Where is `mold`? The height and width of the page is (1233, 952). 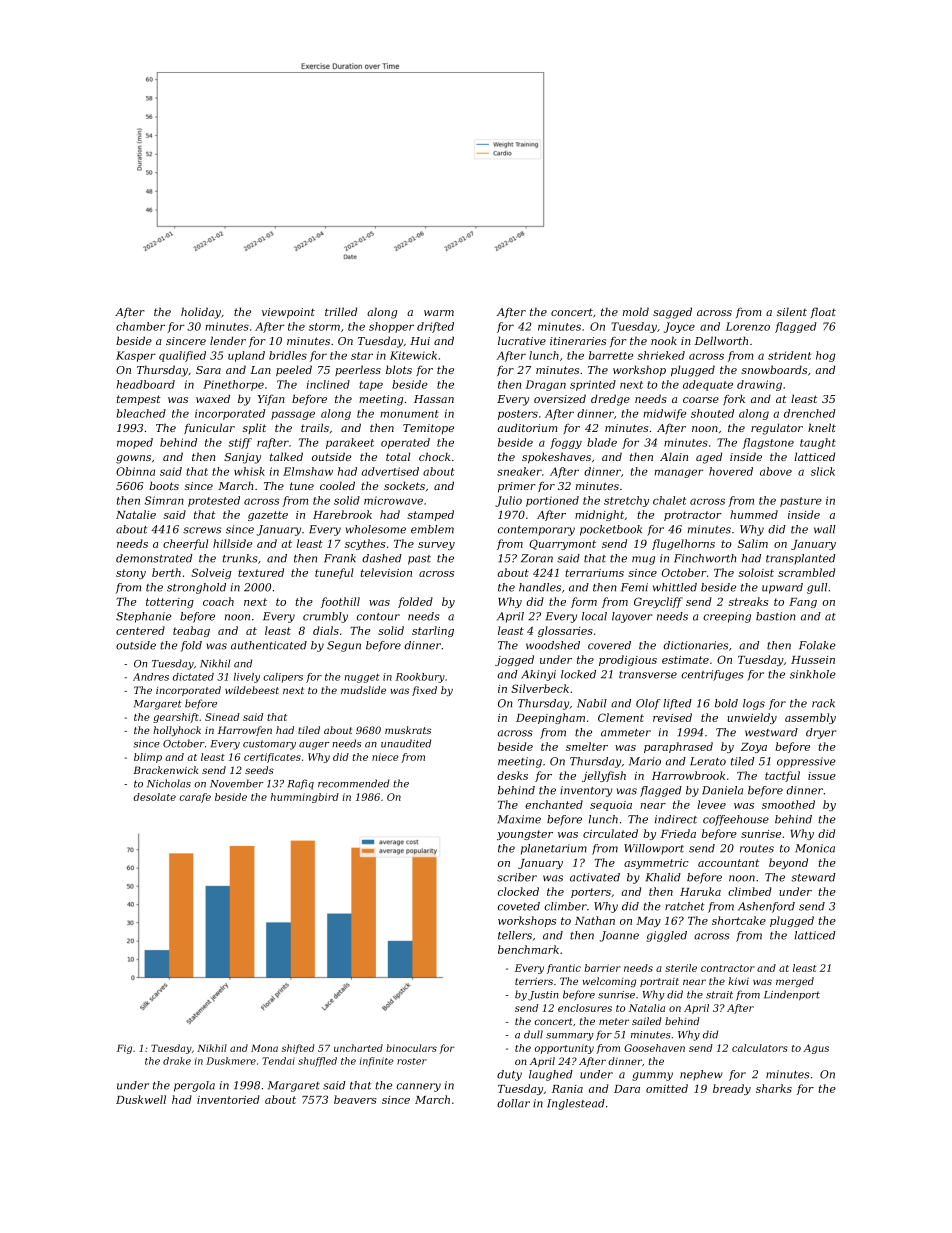
mold is located at coordinates (636, 311).
